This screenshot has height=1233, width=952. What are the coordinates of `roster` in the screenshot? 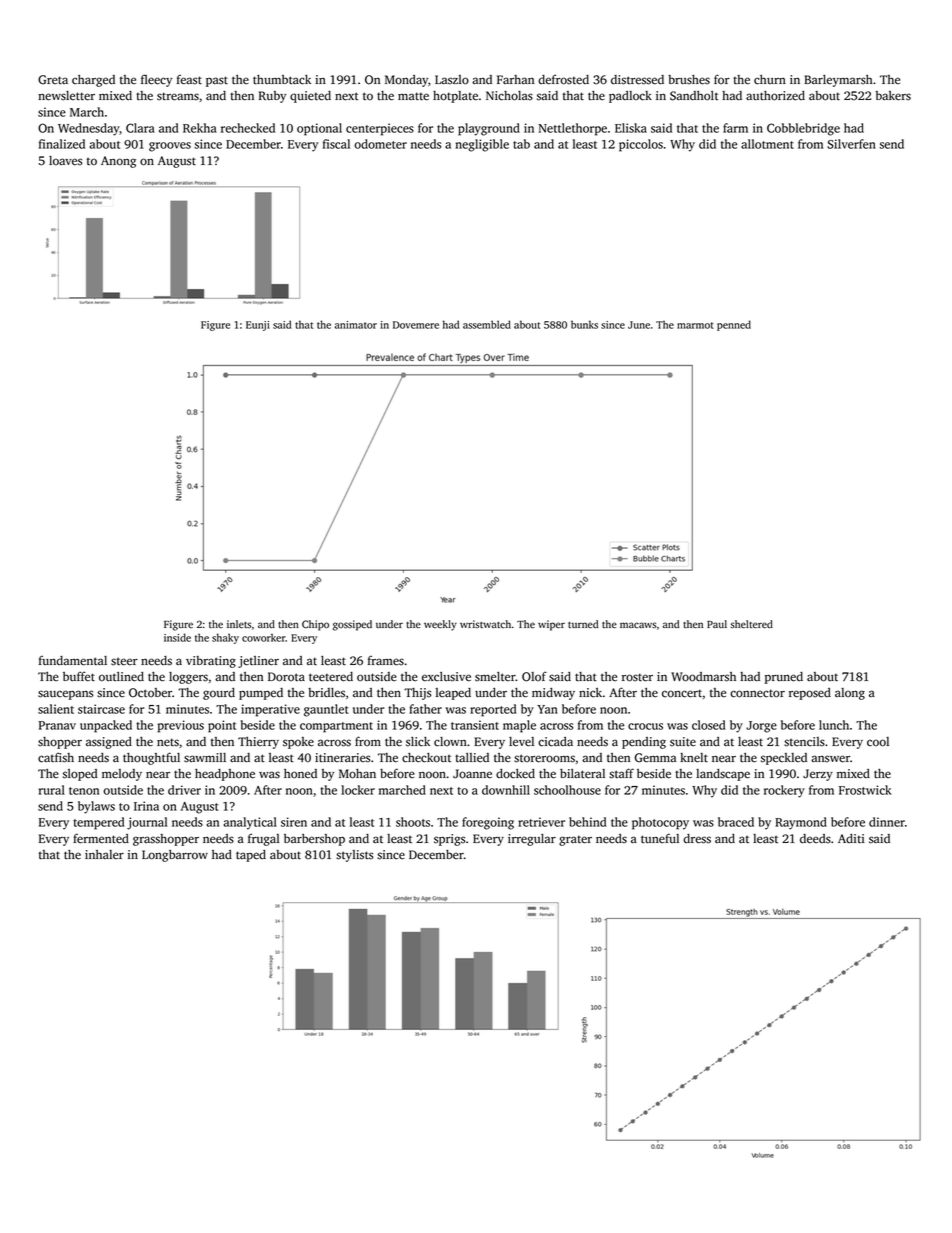 It's located at (637, 677).
